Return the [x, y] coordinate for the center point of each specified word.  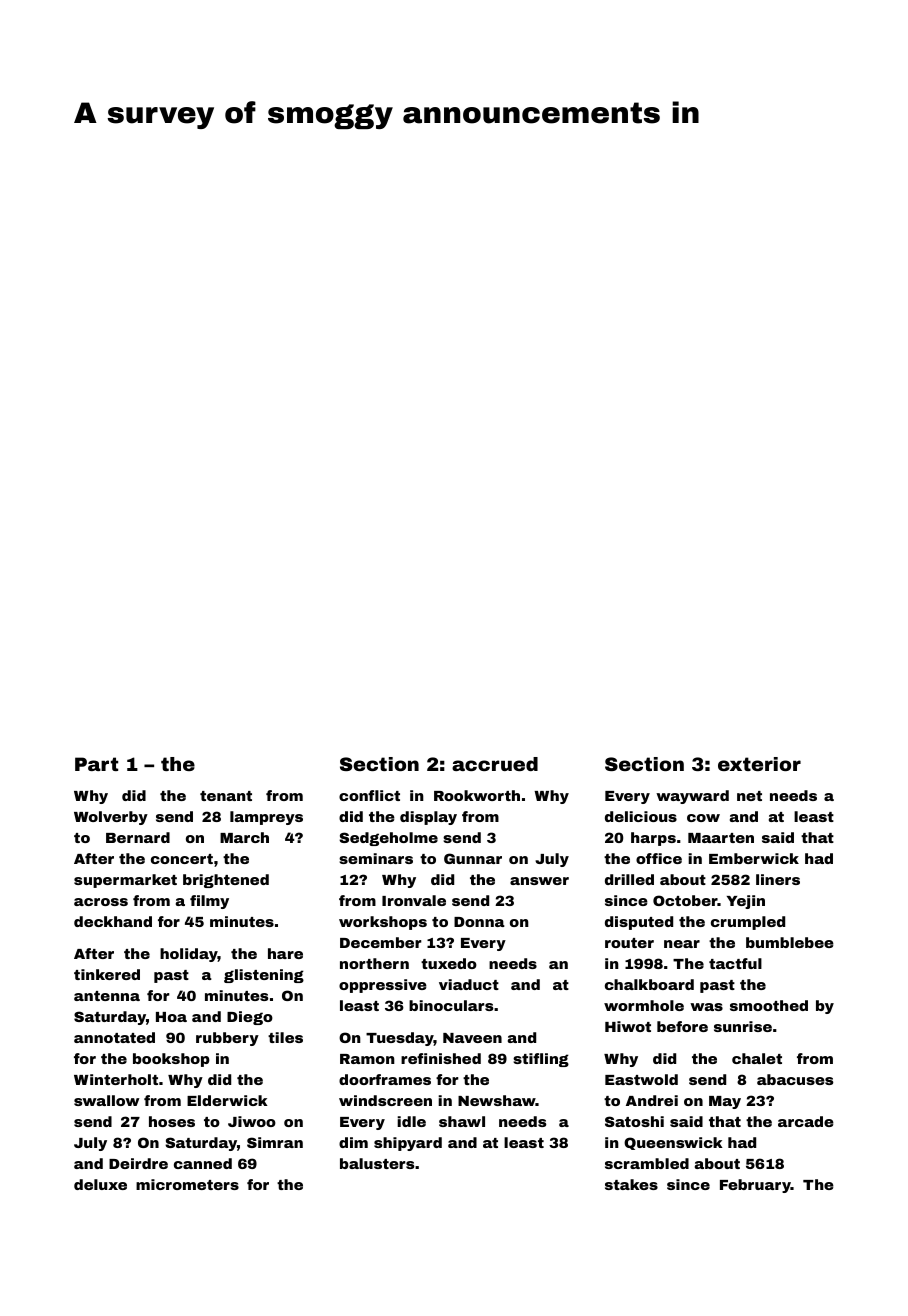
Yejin [746, 902]
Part [96, 764]
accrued [495, 764]
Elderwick [227, 1100]
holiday [189, 955]
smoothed [769, 1005]
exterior [759, 764]
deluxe [100, 1184]
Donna [479, 922]
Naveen [472, 1038]
